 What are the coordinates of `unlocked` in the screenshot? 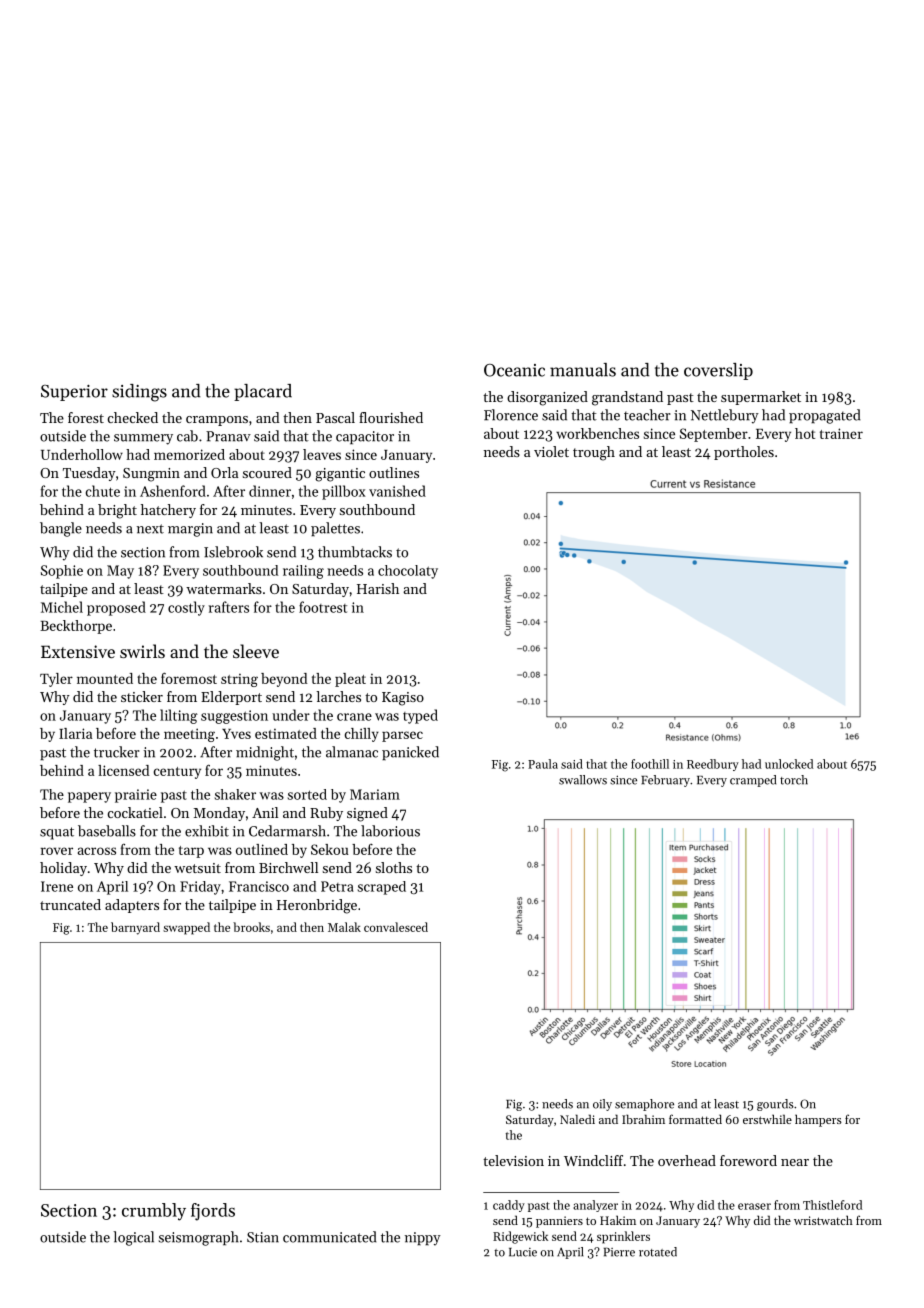 It's located at (789, 764).
